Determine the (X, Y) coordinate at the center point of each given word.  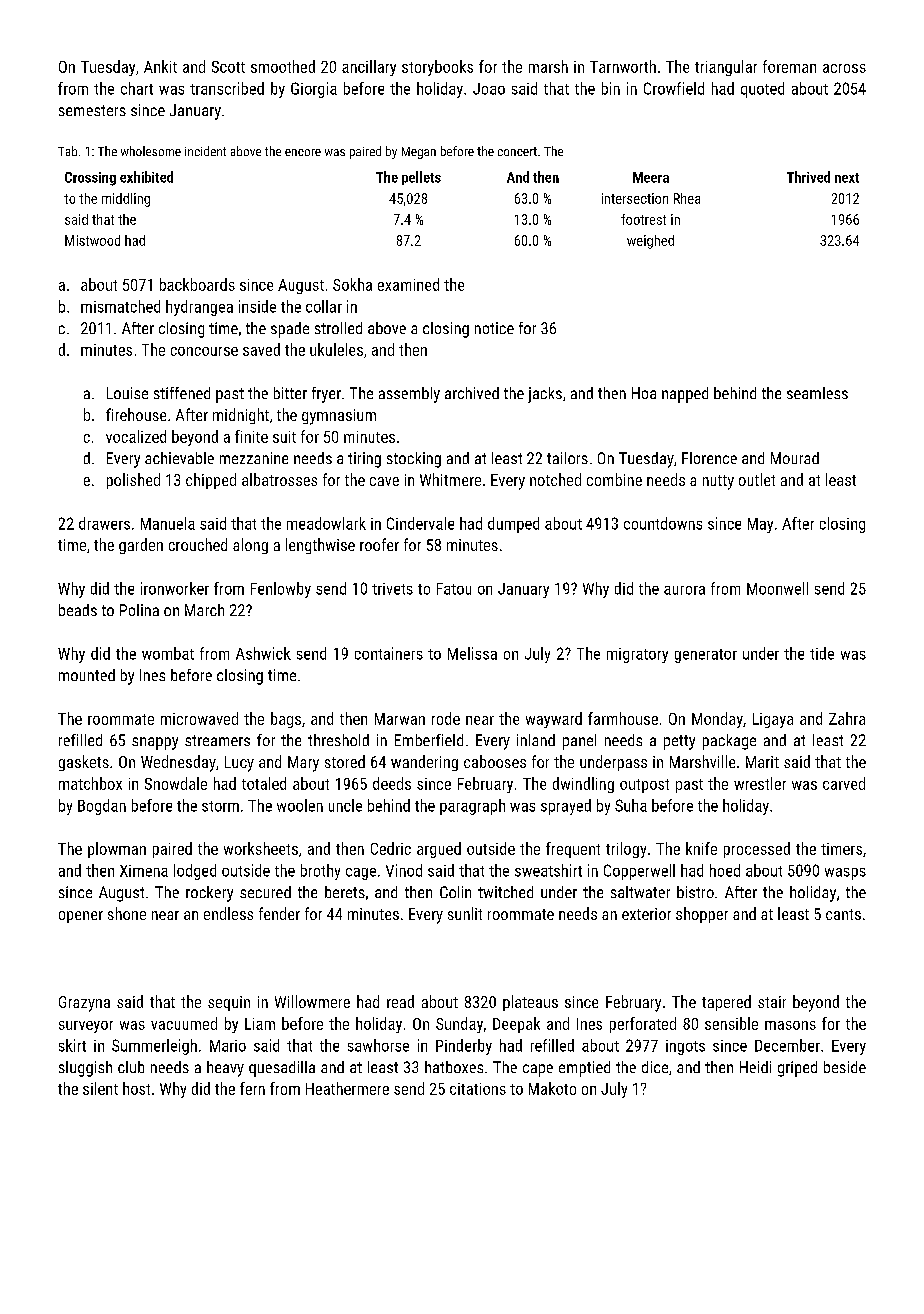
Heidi (755, 1067)
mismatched (120, 306)
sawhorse (378, 1045)
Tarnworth (623, 66)
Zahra (847, 718)
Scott (228, 67)
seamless (817, 393)
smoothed (283, 66)
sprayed (566, 807)
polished (133, 481)
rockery (209, 894)
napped (685, 395)
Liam (260, 1024)
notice (494, 328)
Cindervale (420, 523)
